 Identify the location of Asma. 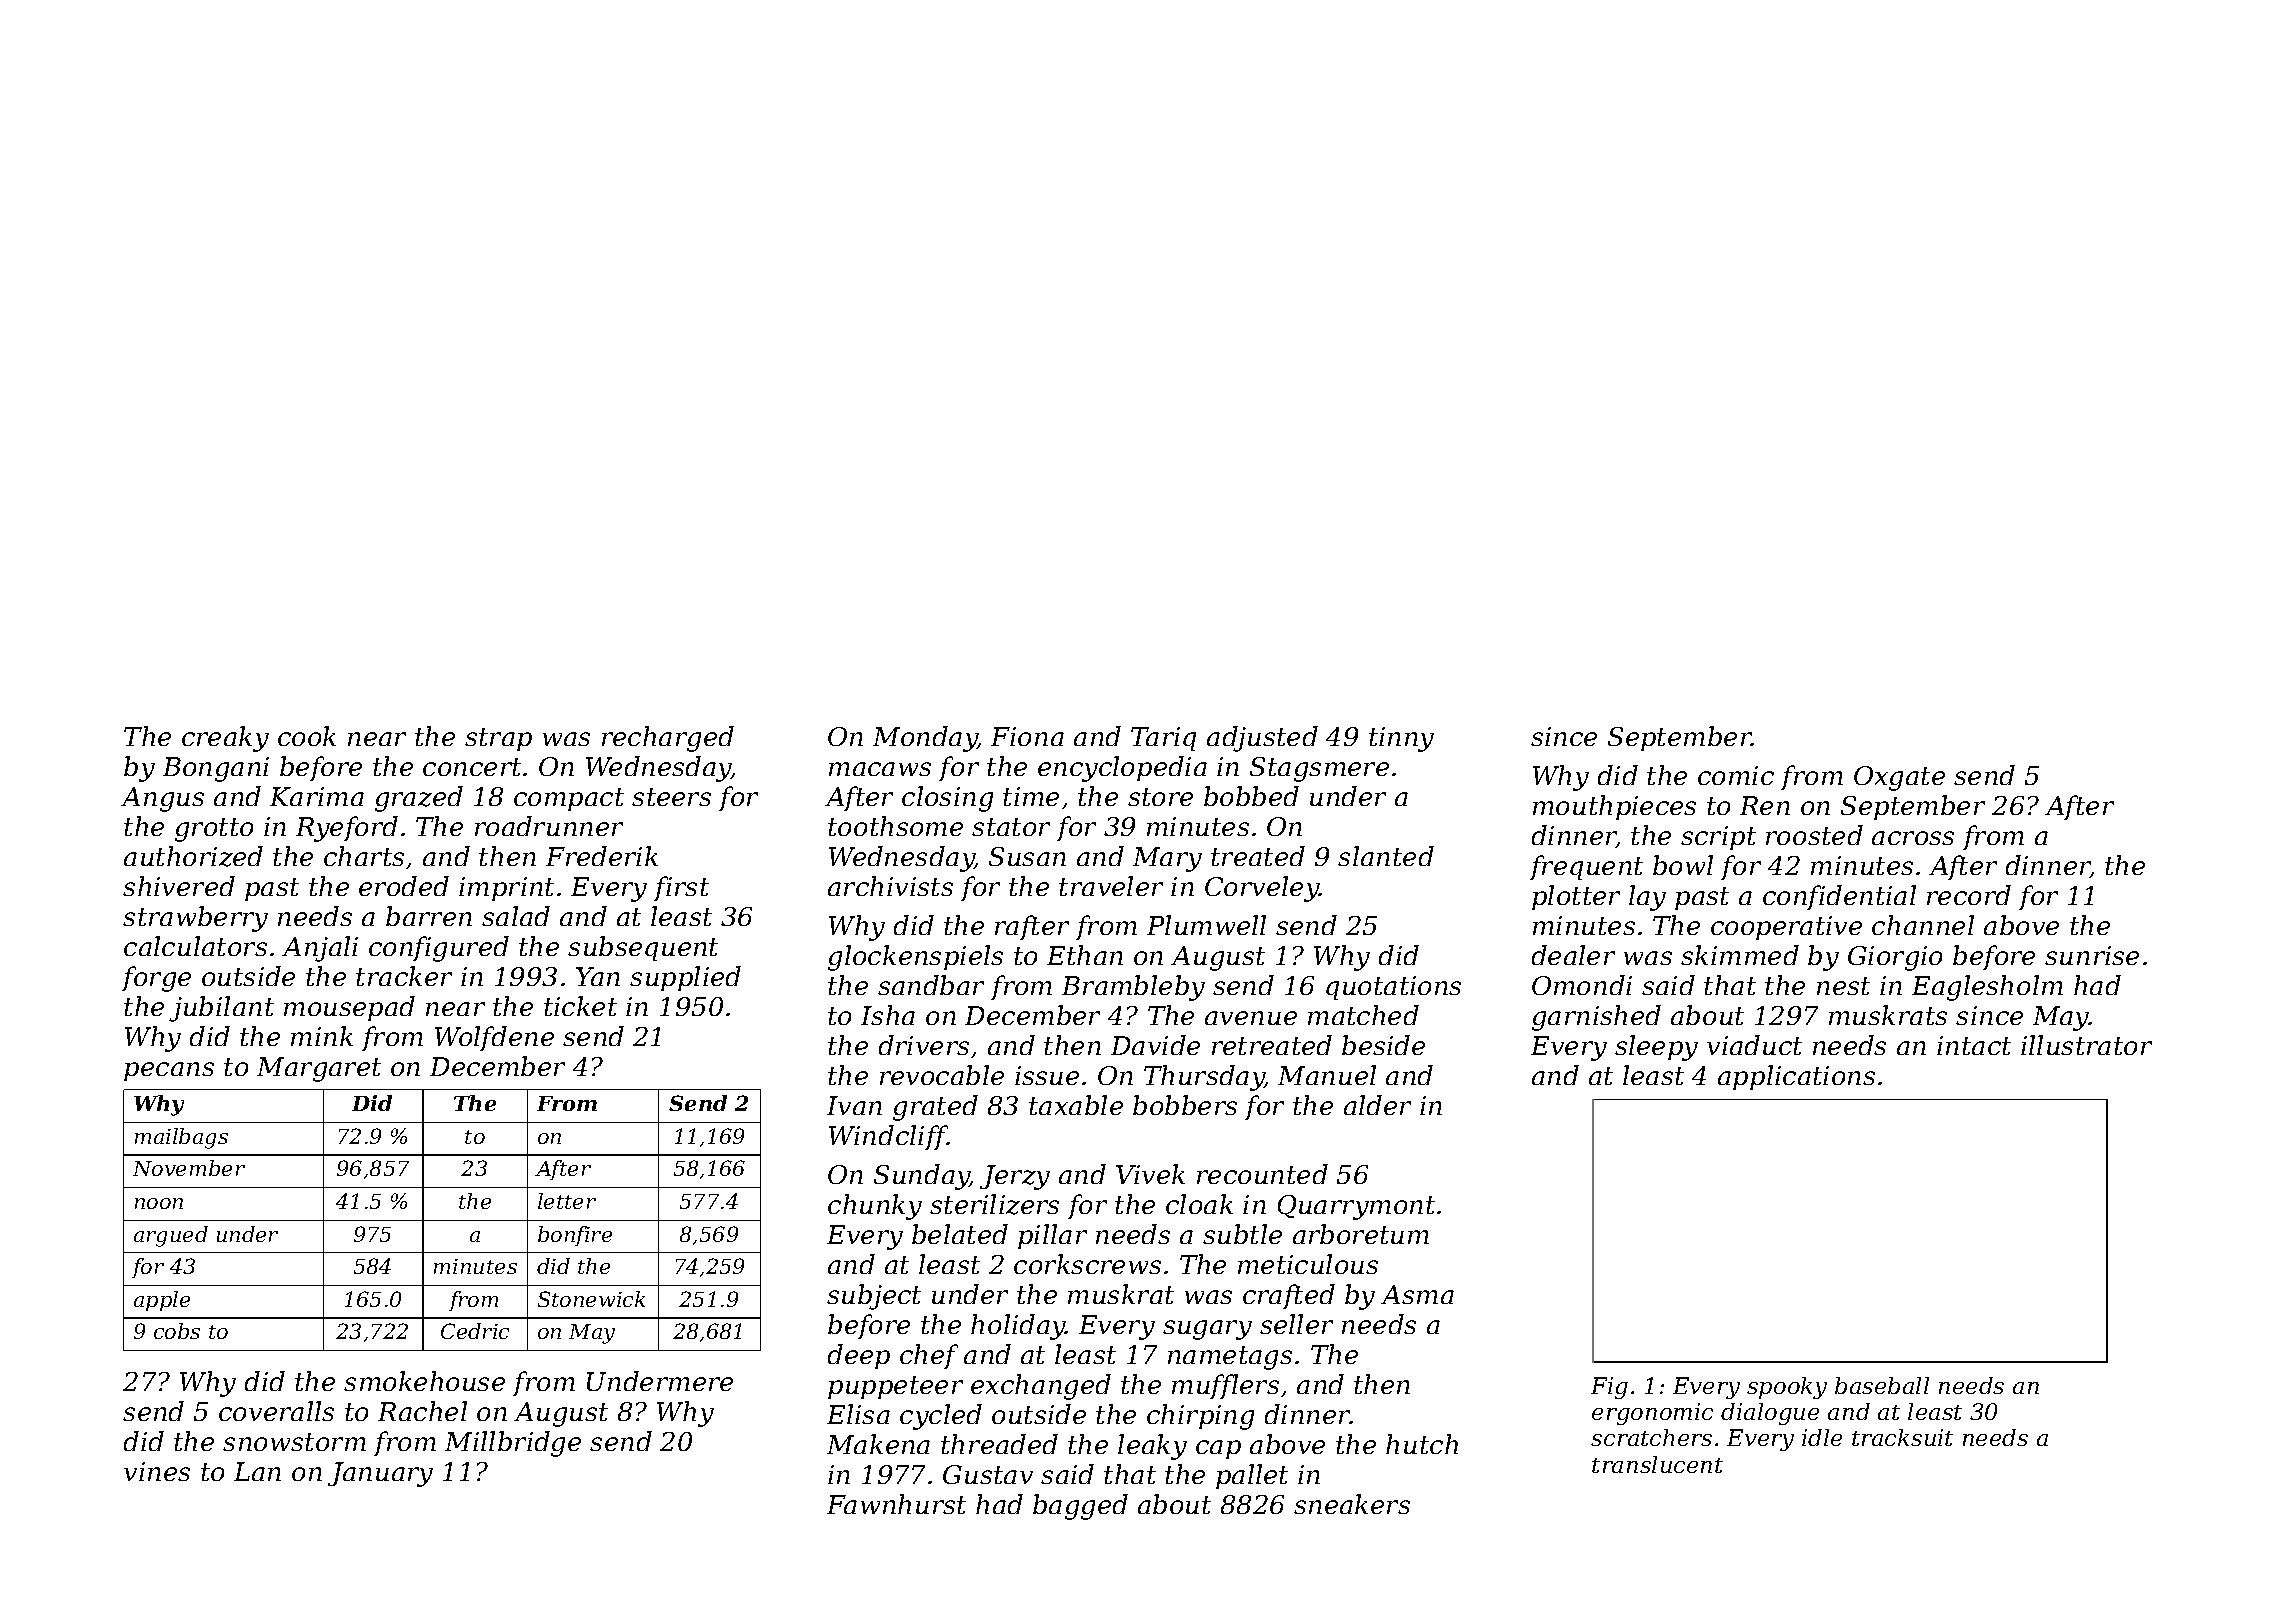
(1417, 1294).
